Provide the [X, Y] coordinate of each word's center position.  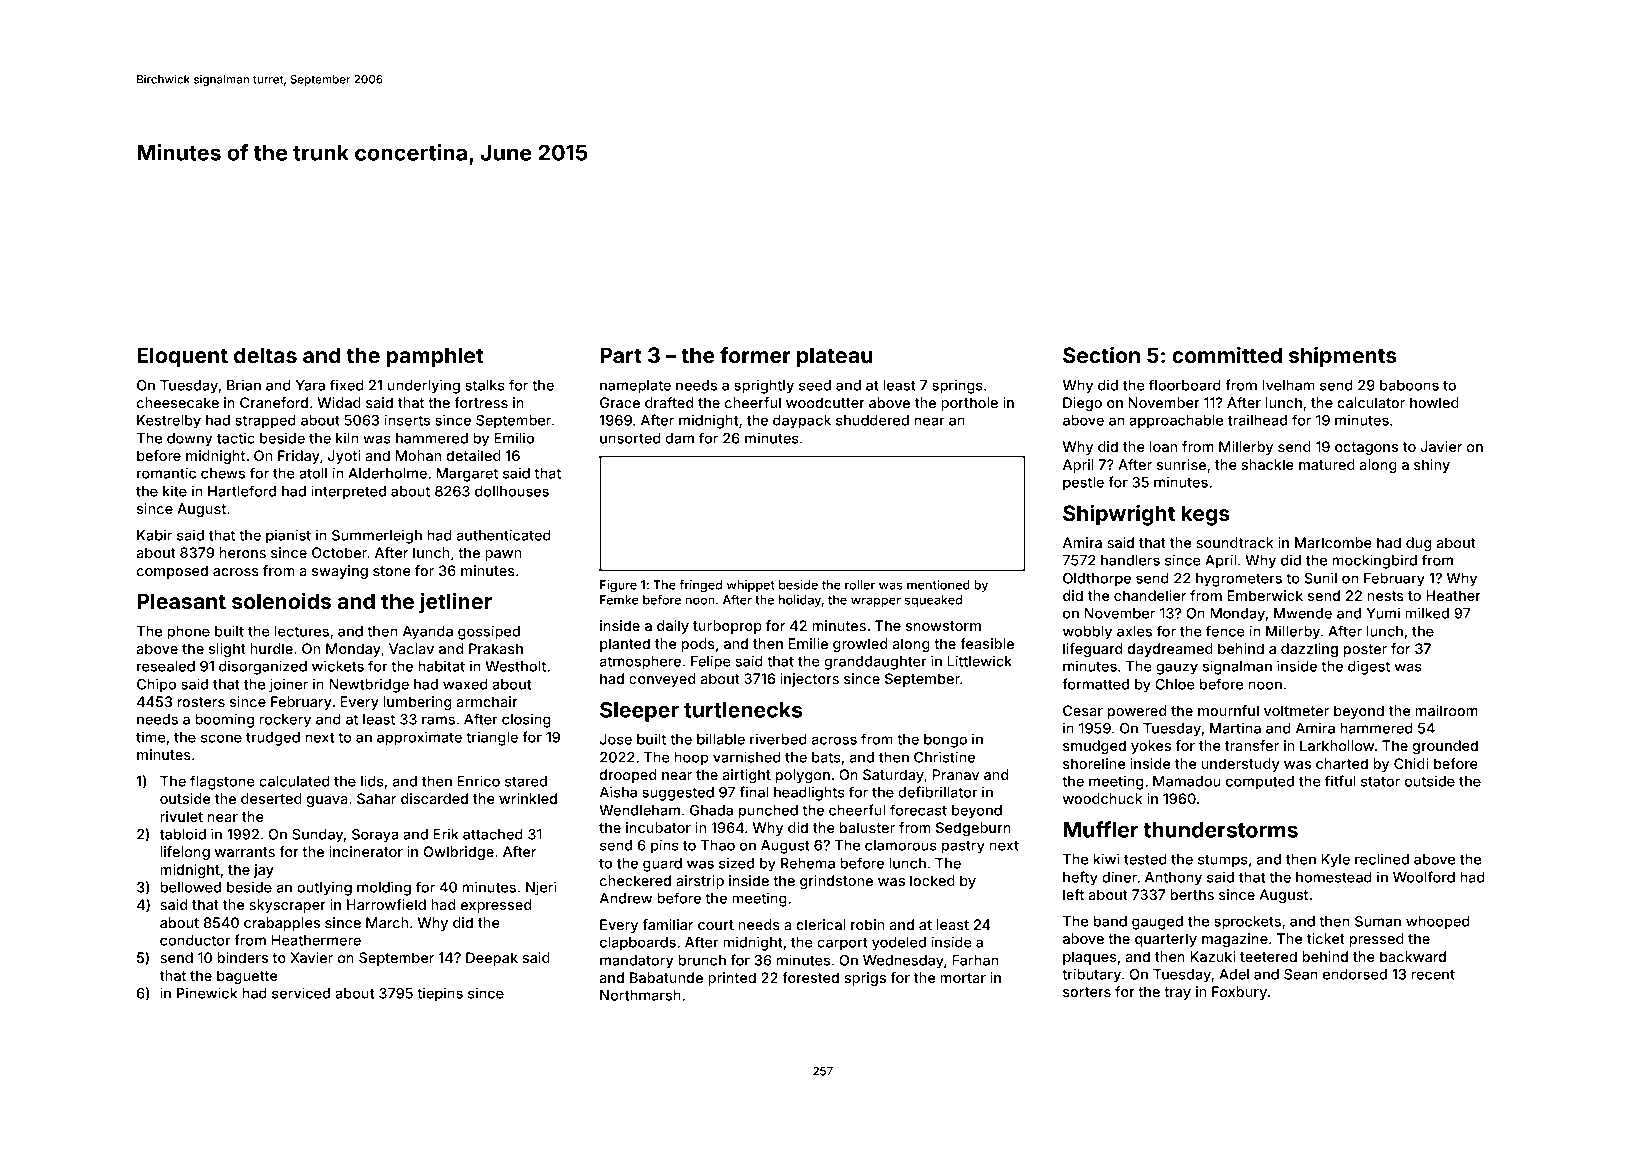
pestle [1083, 484]
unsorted [630, 438]
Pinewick [207, 993]
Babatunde [666, 977]
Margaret [467, 475]
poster [1365, 650]
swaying [340, 572]
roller [860, 585]
